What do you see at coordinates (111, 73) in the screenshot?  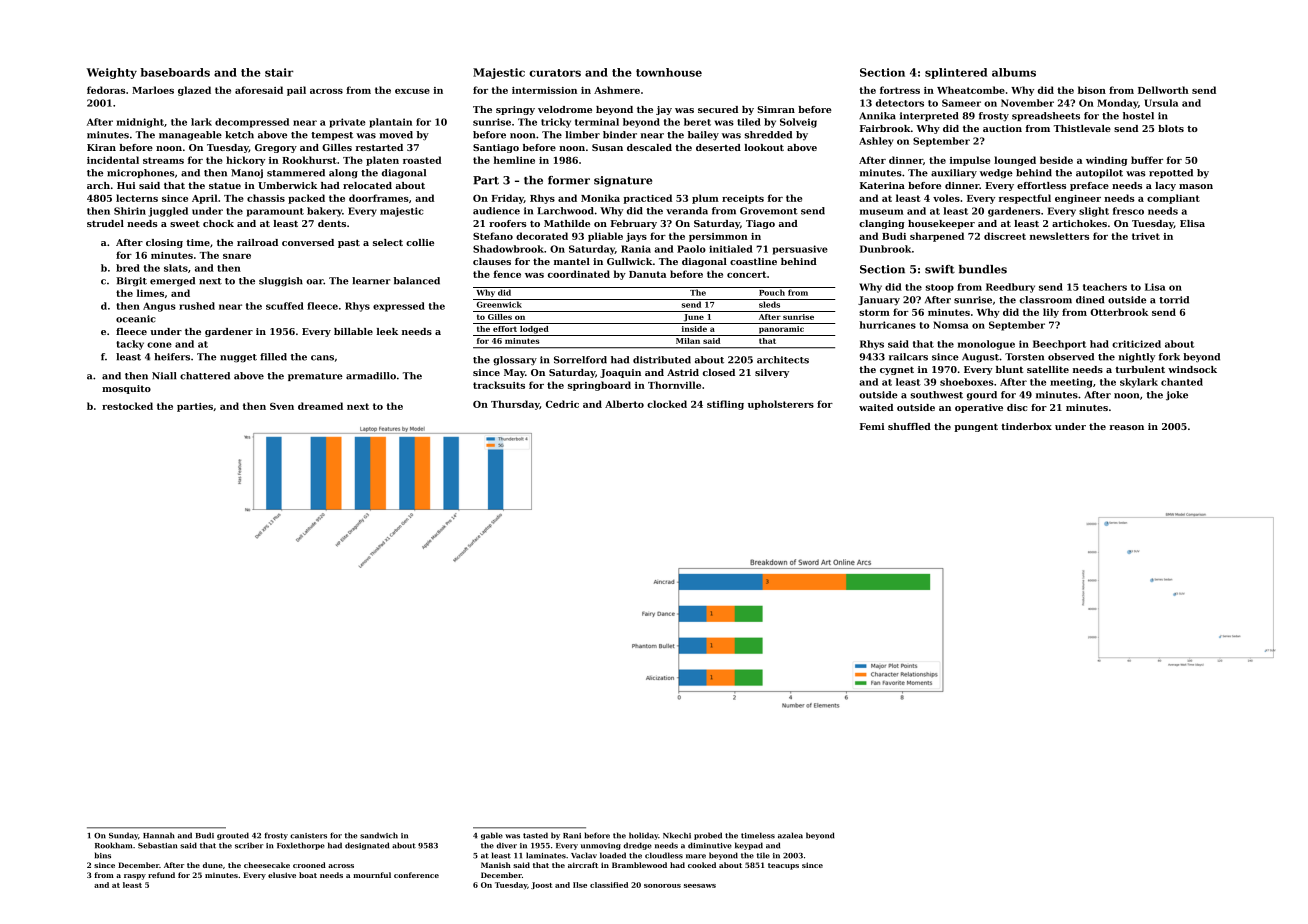 I see `Weighty` at bounding box center [111, 73].
